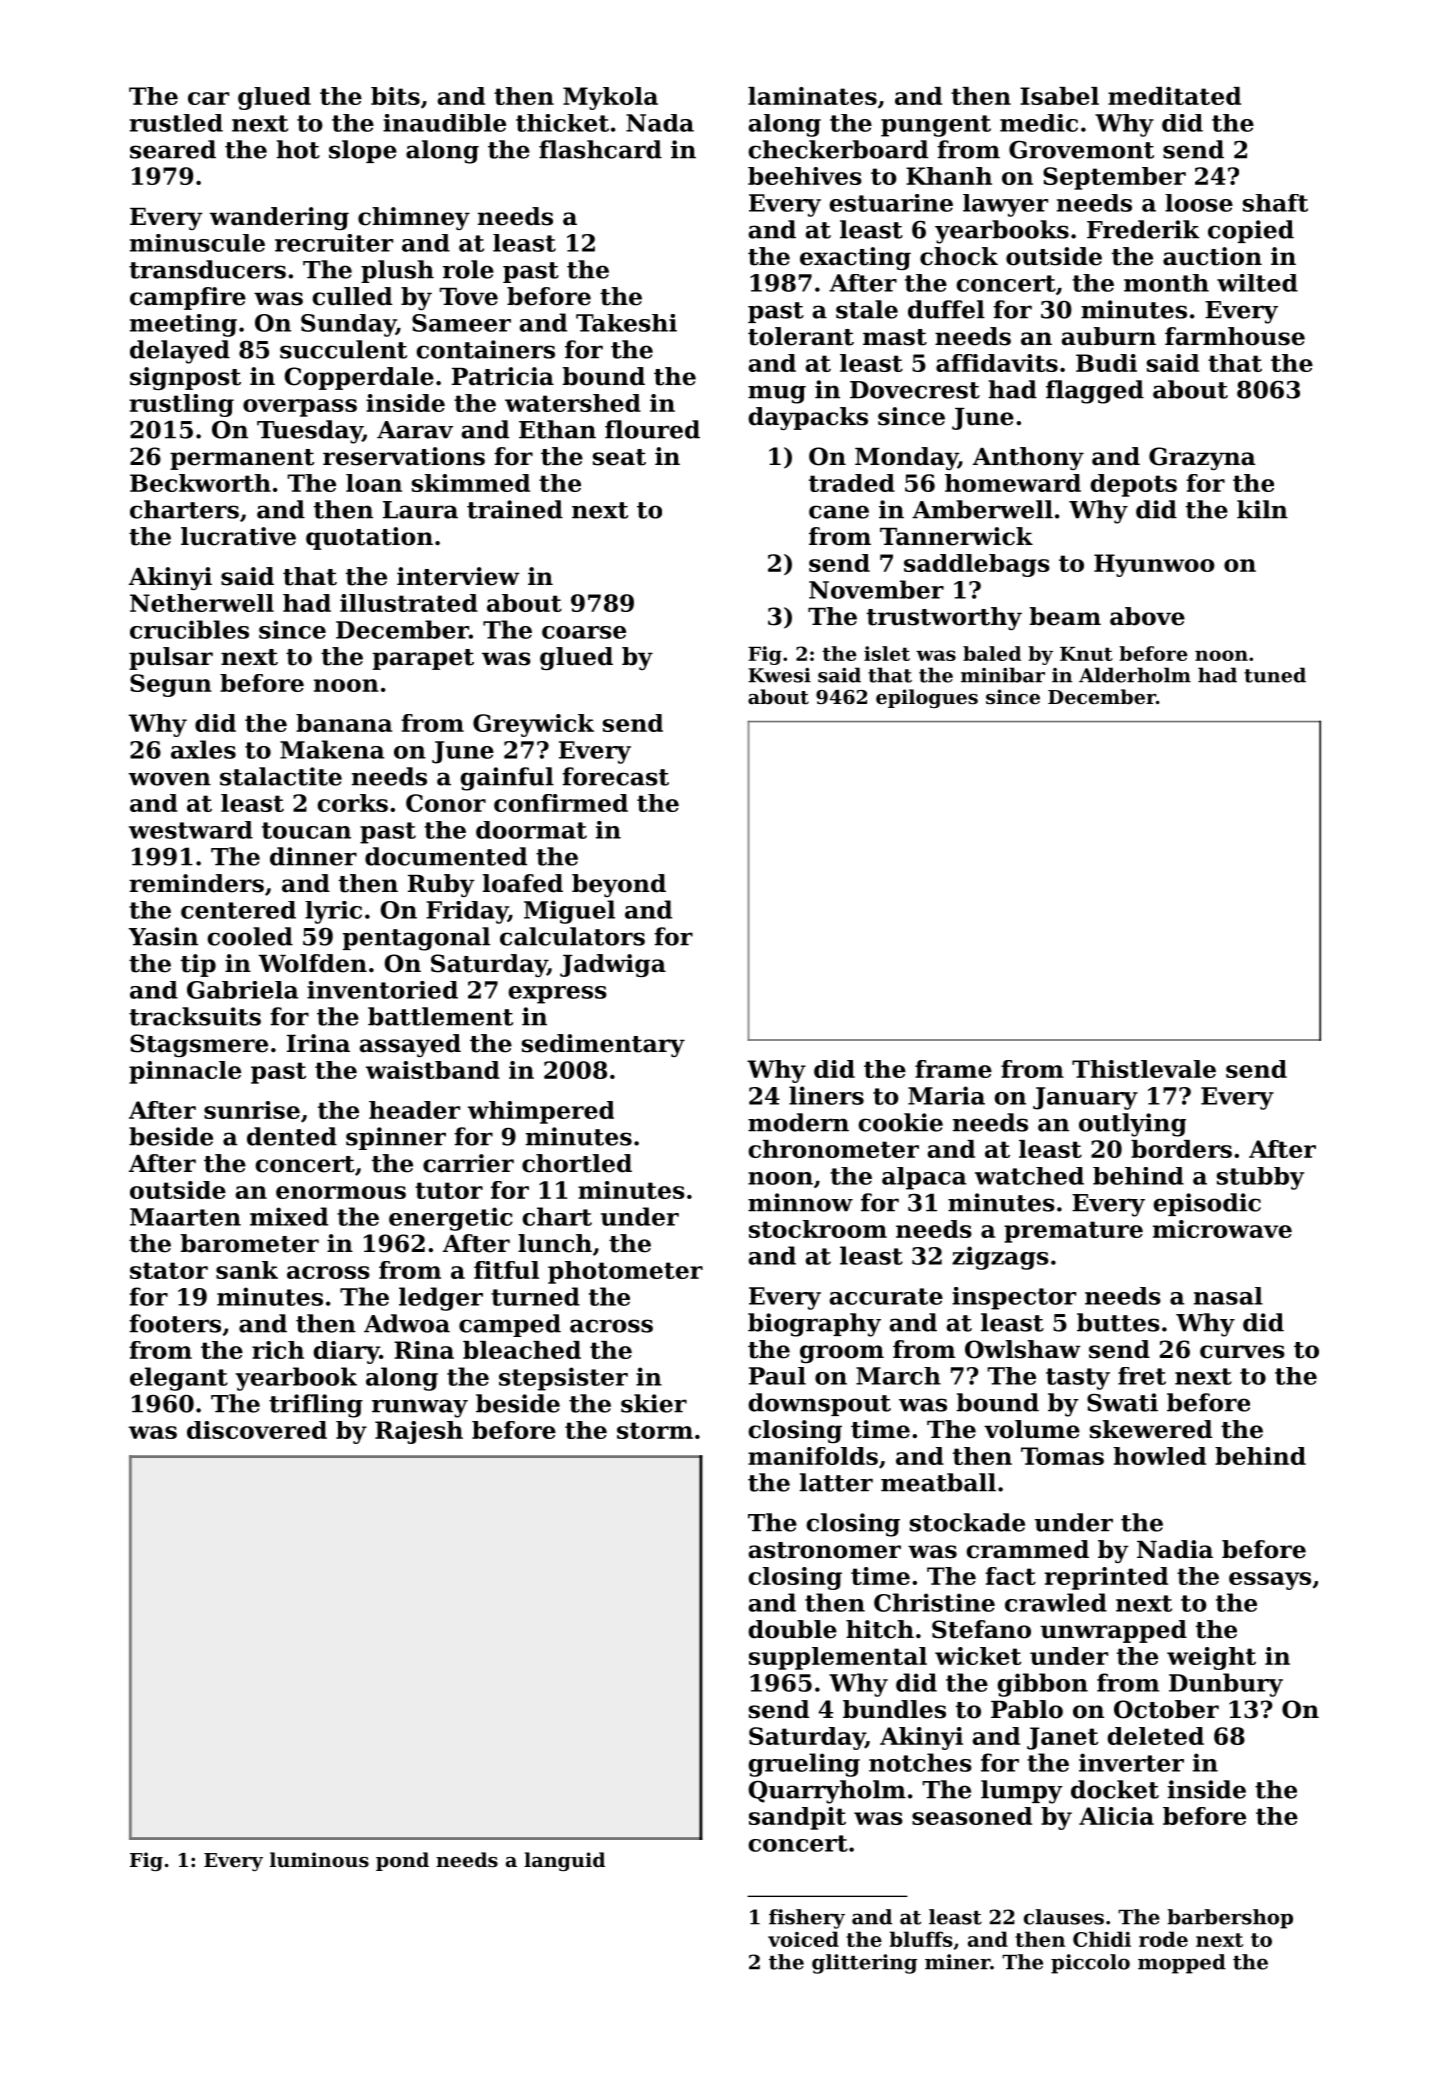 Image resolution: width=1450 pixels, height=2100 pixels. I want to click on ledger, so click(441, 1299).
